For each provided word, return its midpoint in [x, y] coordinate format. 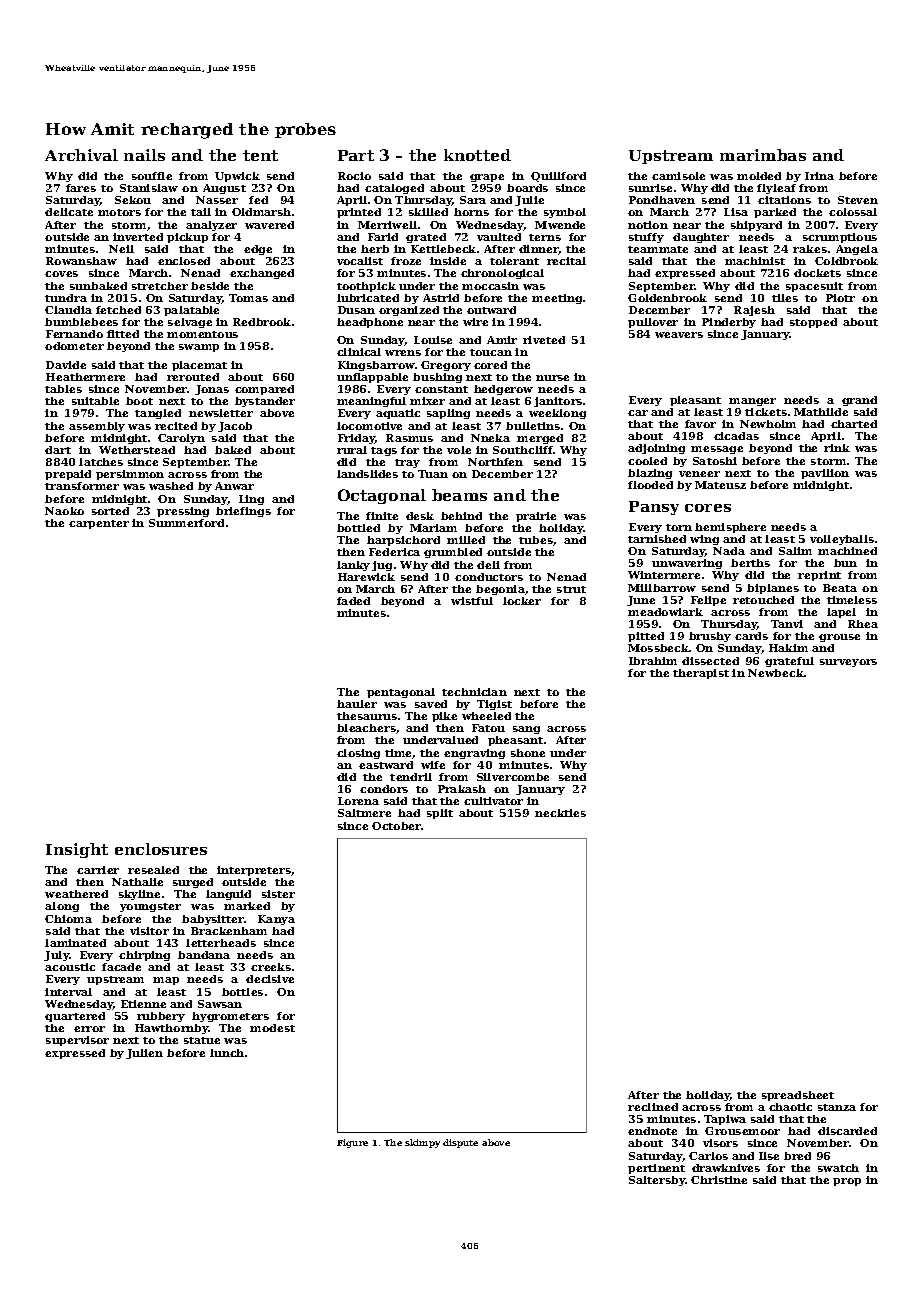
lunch [227, 1053]
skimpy [422, 1143]
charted [854, 424]
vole [459, 450]
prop [847, 1182]
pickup [187, 238]
